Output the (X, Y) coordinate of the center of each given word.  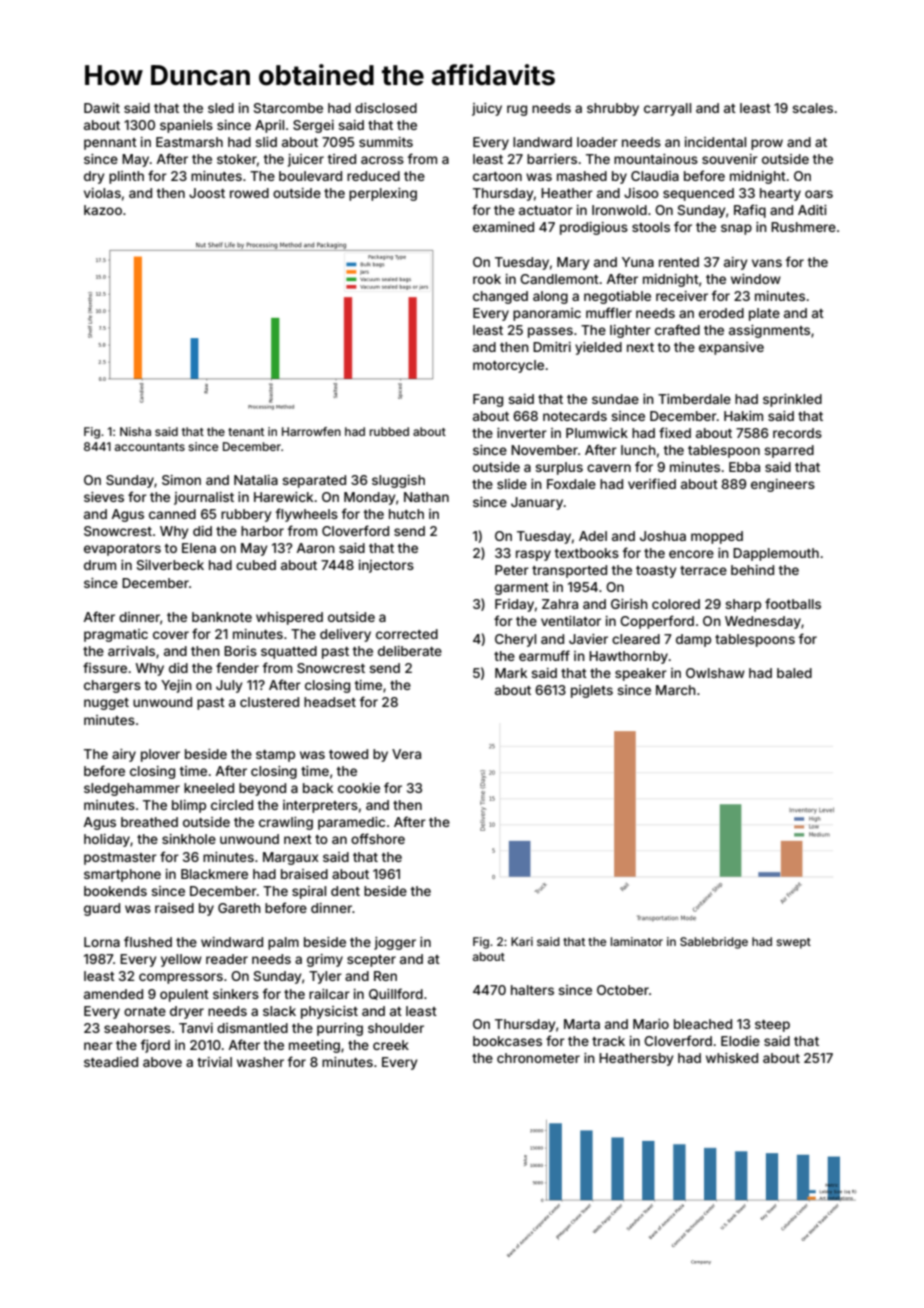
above (162, 1062)
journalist (204, 498)
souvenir (730, 159)
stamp (275, 756)
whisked (732, 1058)
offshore (378, 838)
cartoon (497, 176)
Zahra (560, 604)
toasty (656, 572)
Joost (207, 193)
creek (391, 1045)
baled (794, 673)
